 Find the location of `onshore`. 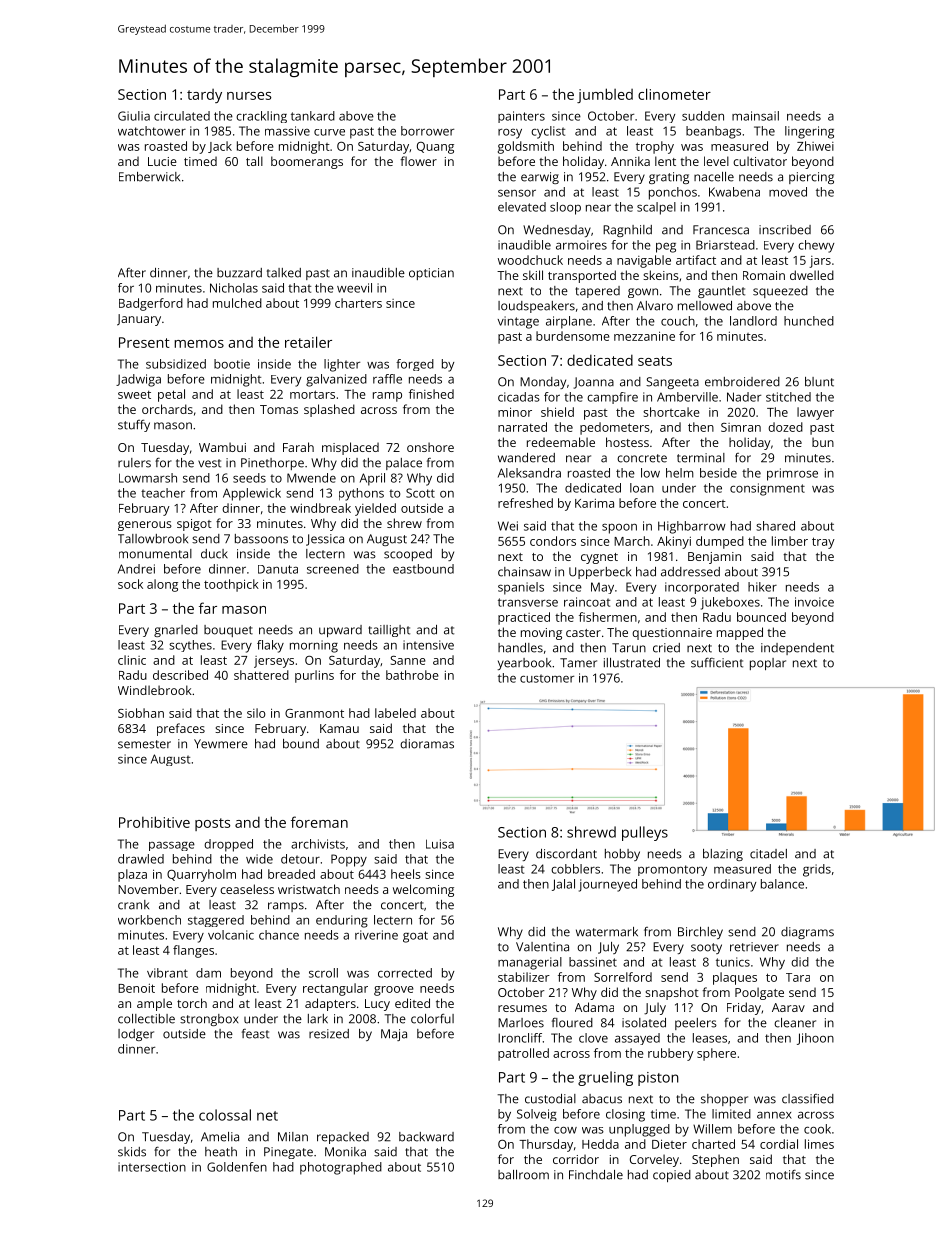

onshore is located at coordinates (430, 447).
